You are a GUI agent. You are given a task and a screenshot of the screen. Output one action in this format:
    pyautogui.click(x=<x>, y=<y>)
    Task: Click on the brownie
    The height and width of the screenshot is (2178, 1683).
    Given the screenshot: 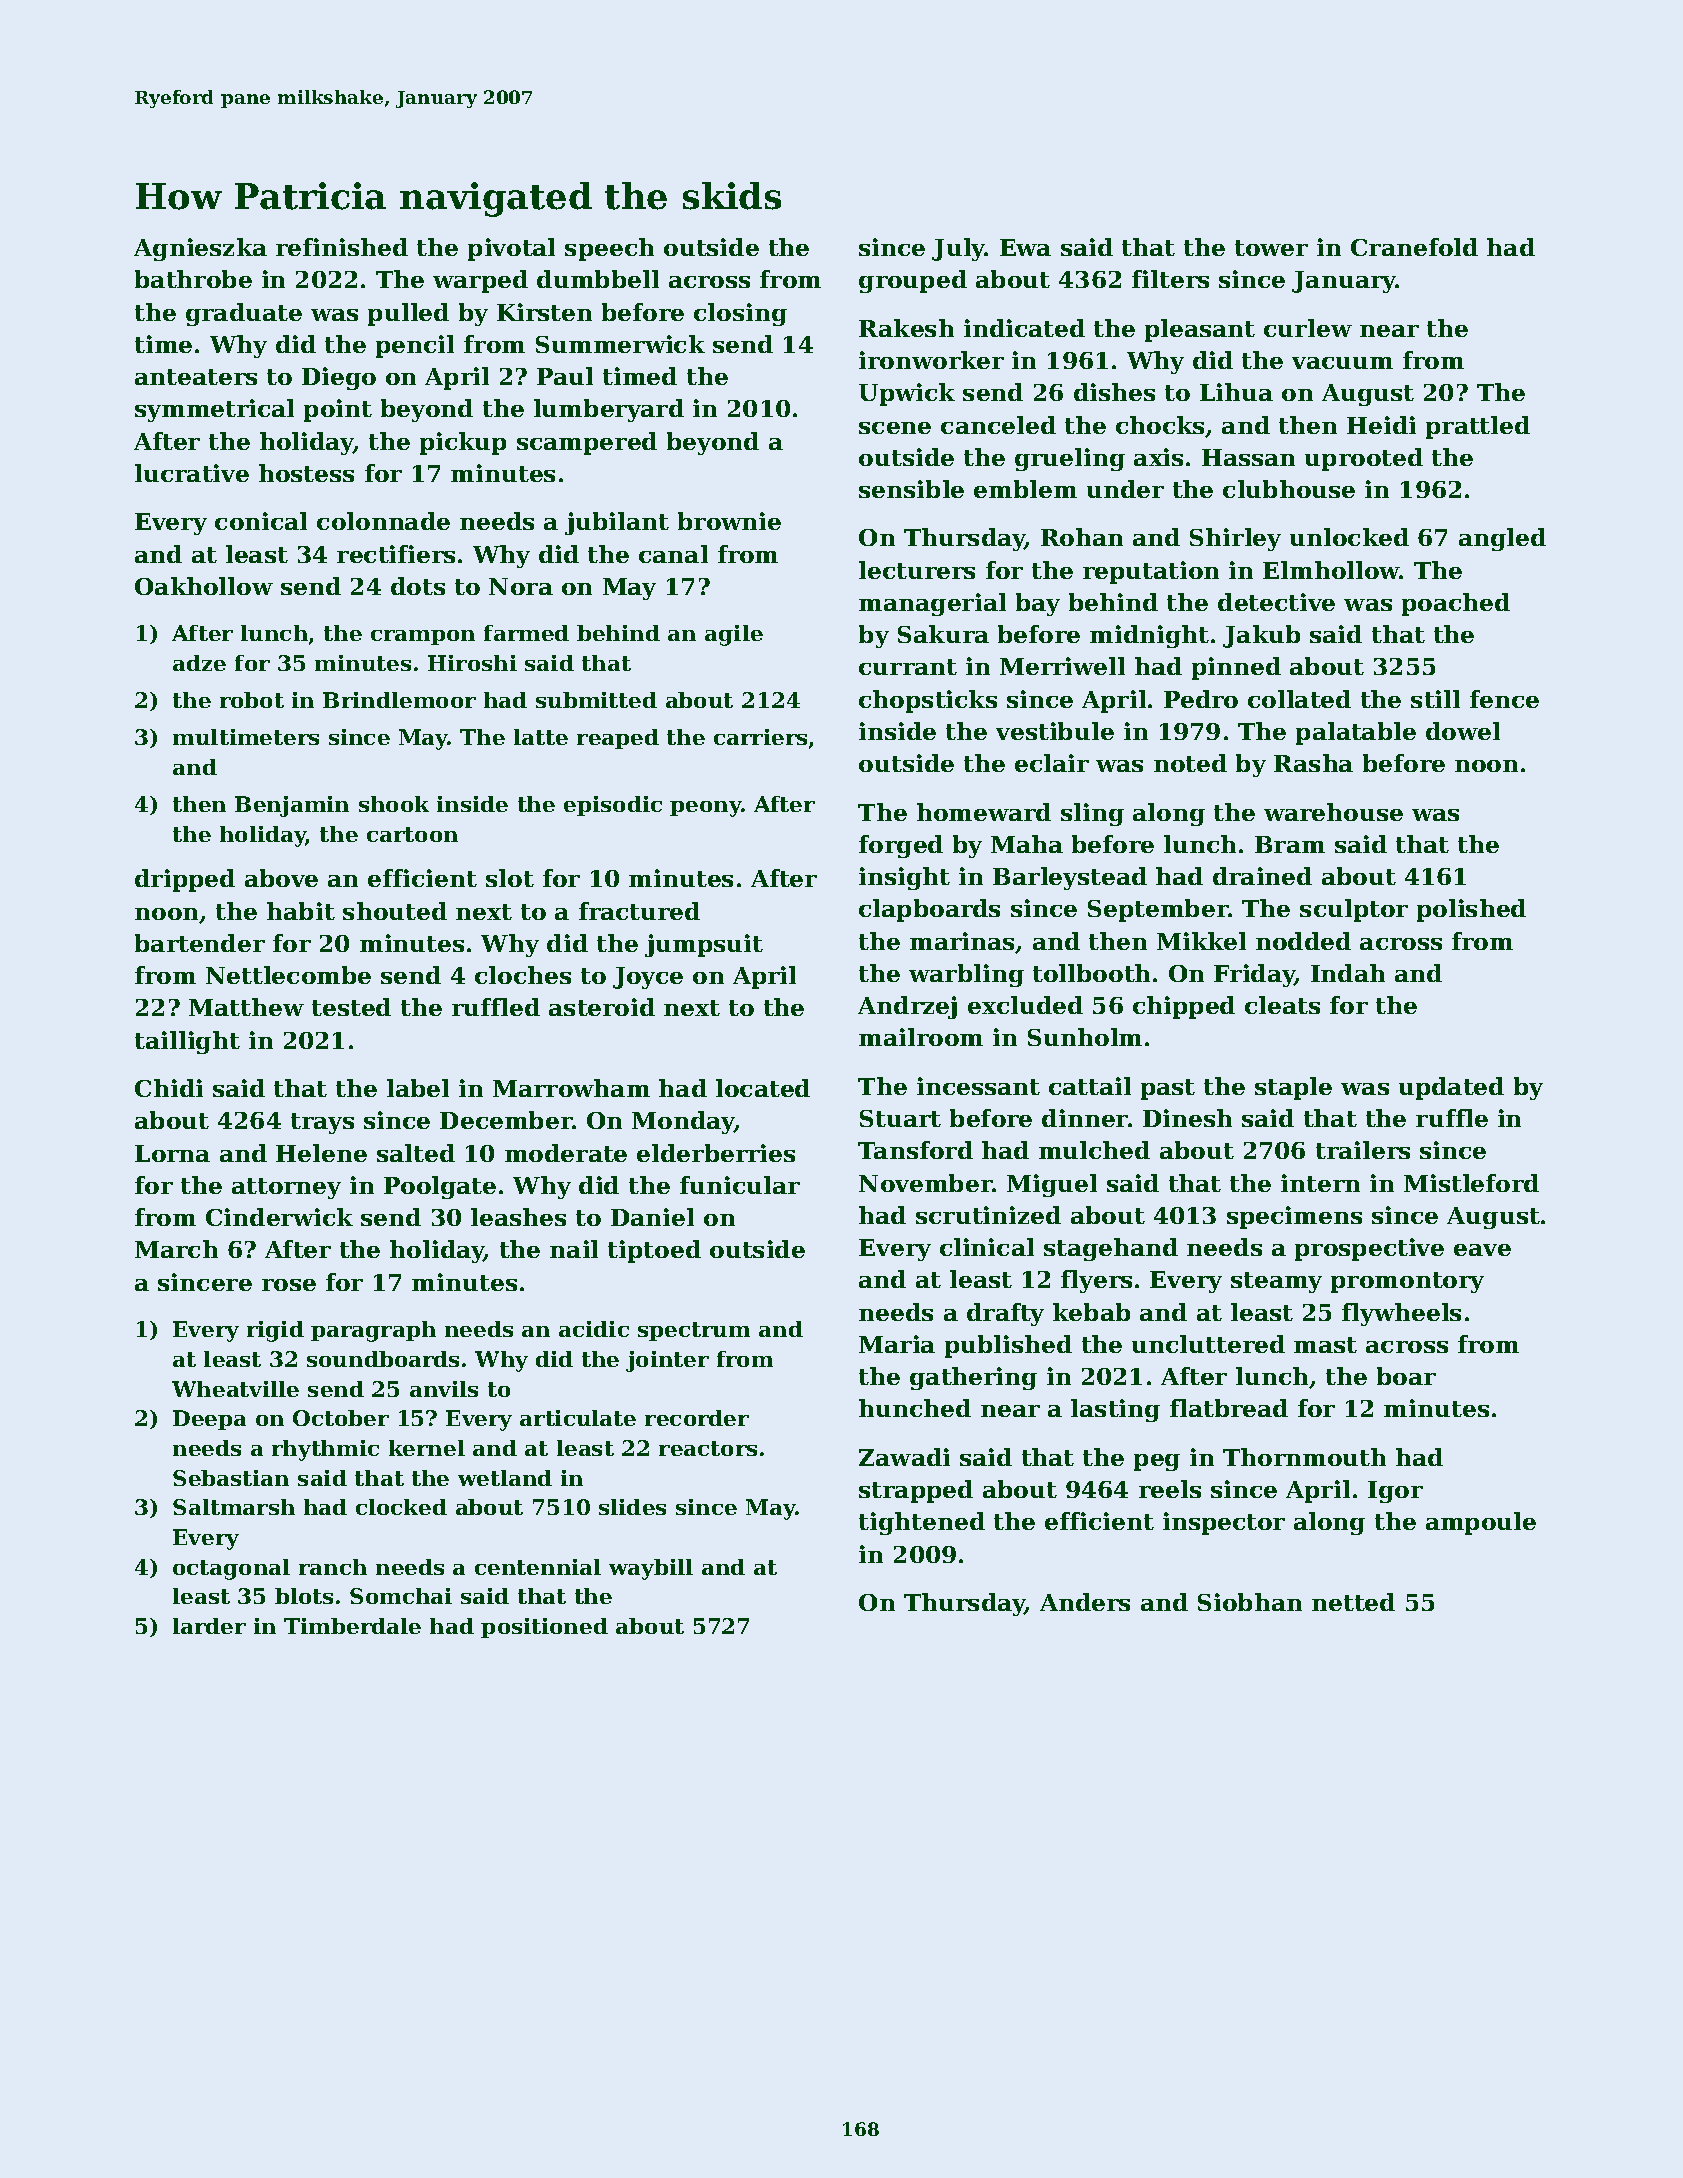 What is the action you would take?
    pyautogui.click(x=729, y=521)
